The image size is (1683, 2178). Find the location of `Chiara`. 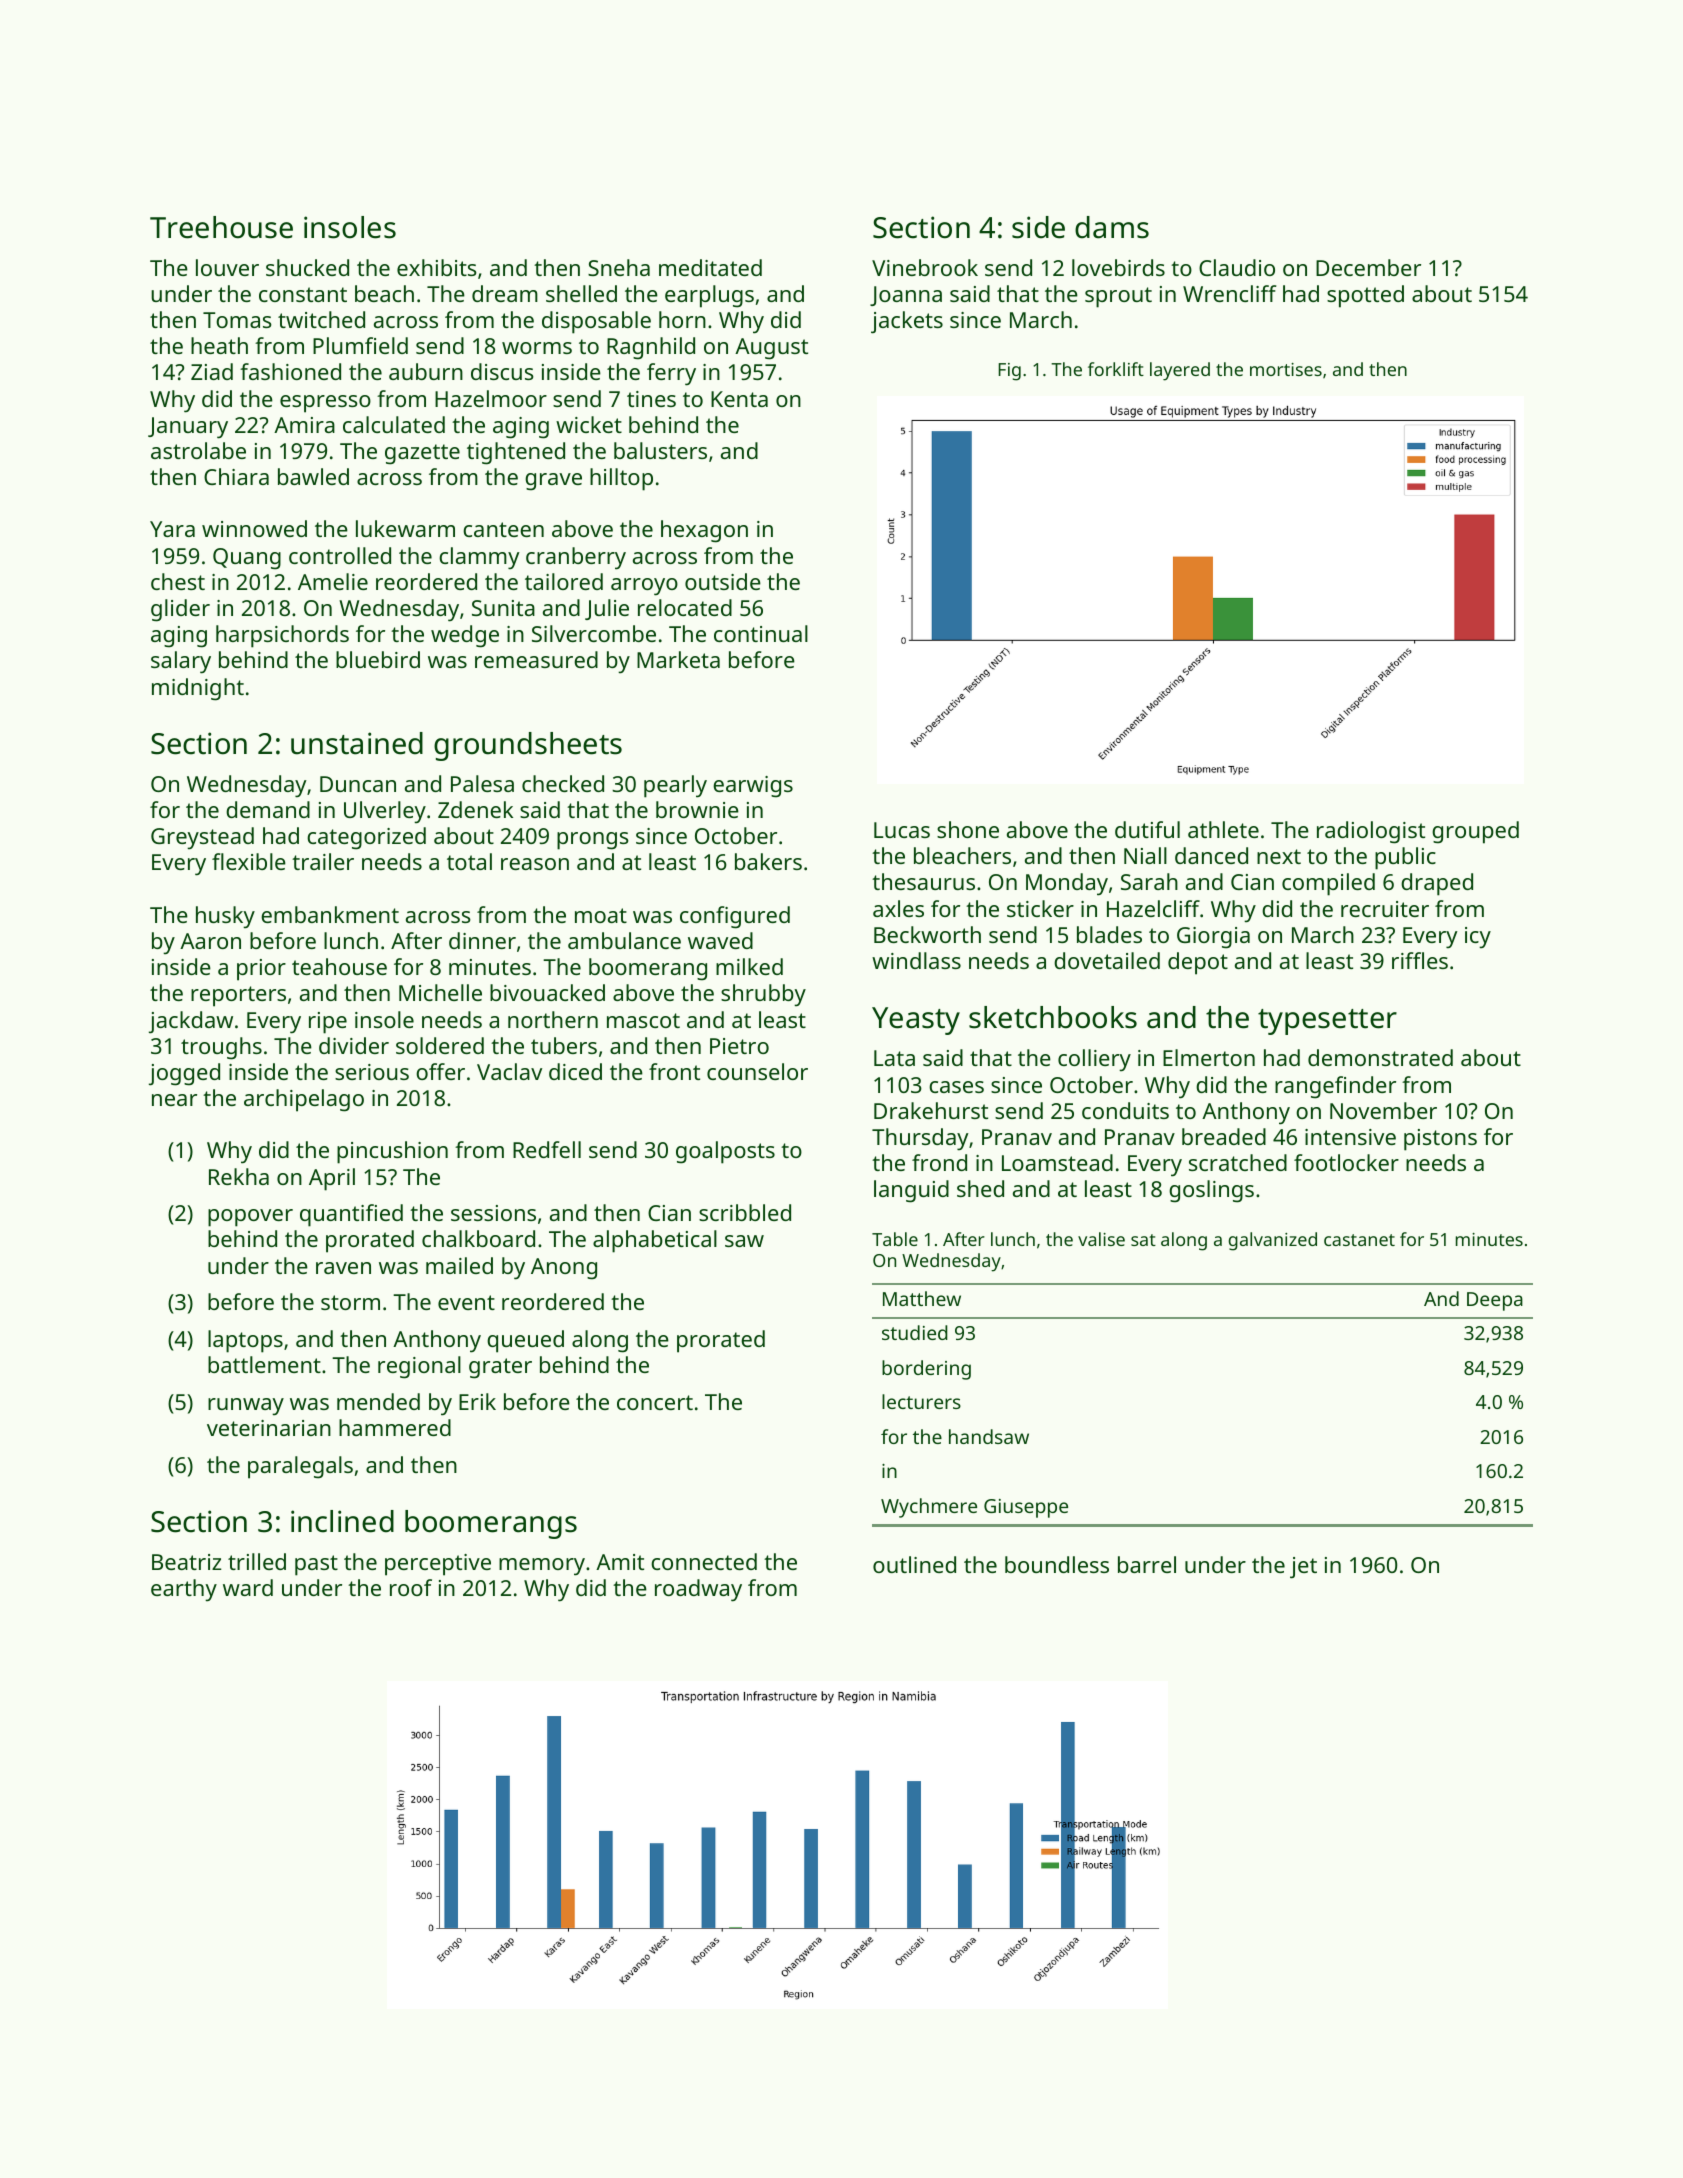

Chiara is located at coordinates (236, 476).
